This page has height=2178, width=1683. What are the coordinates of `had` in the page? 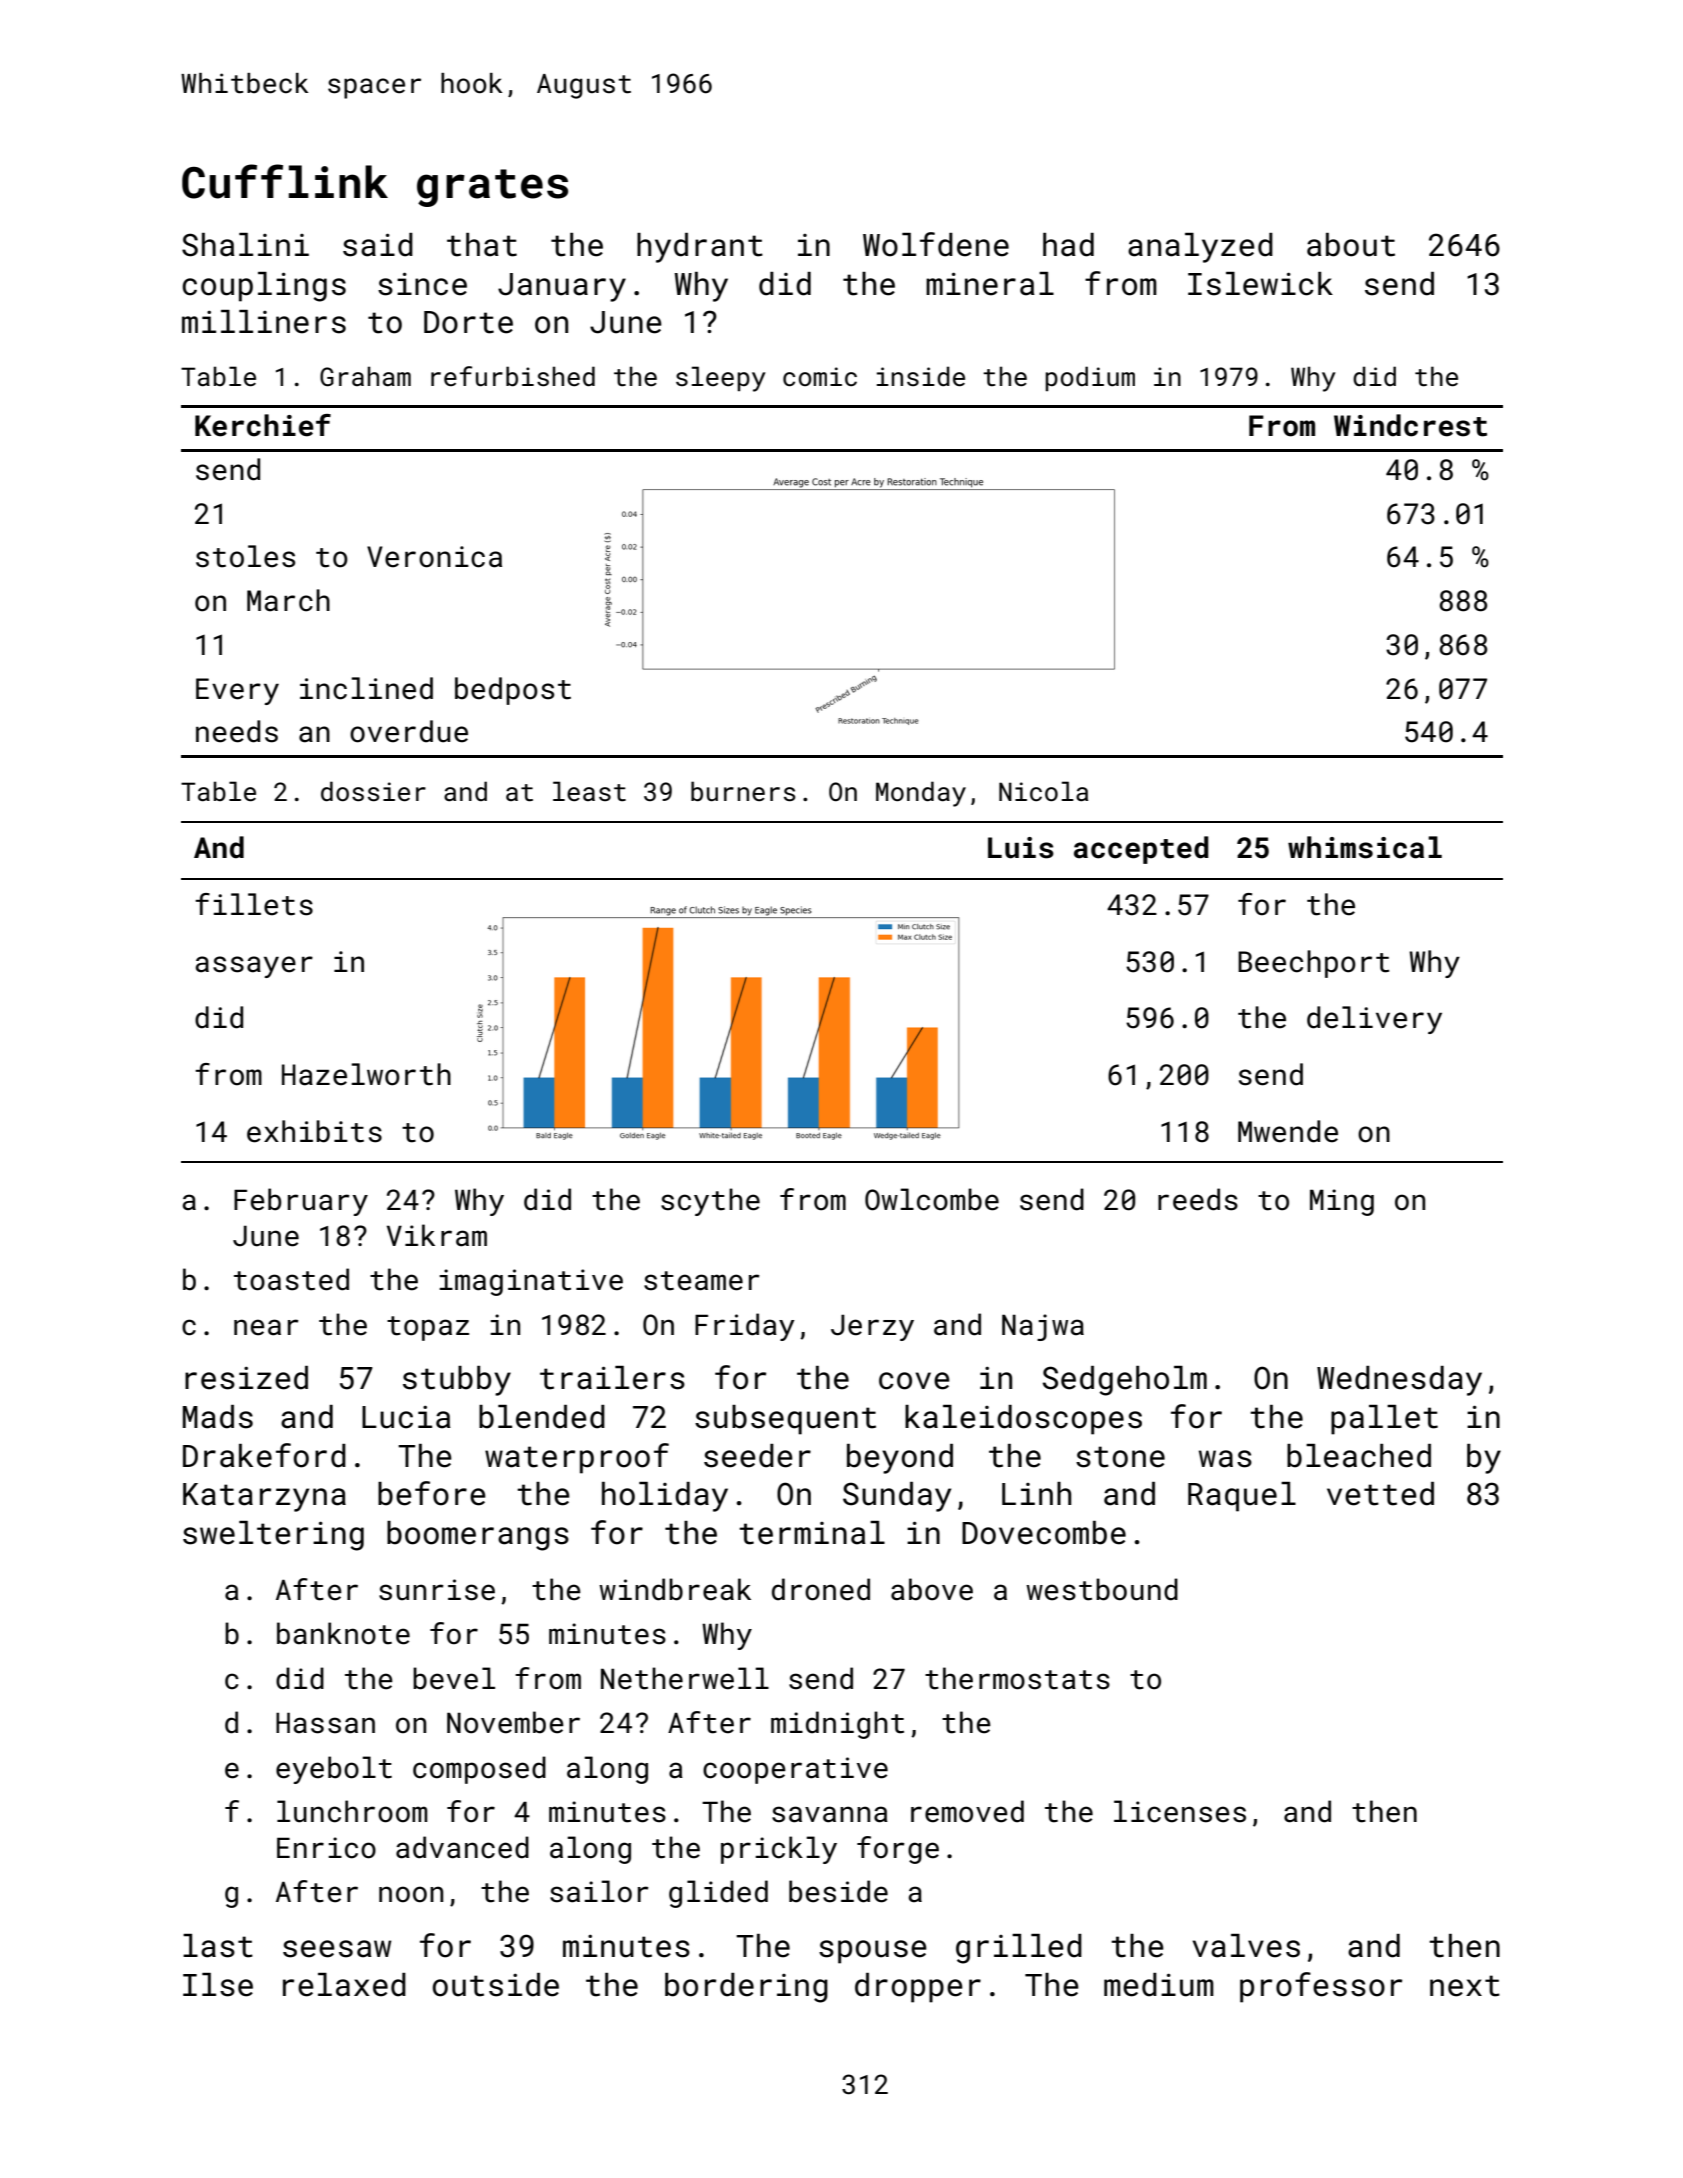 It's located at (1068, 245).
